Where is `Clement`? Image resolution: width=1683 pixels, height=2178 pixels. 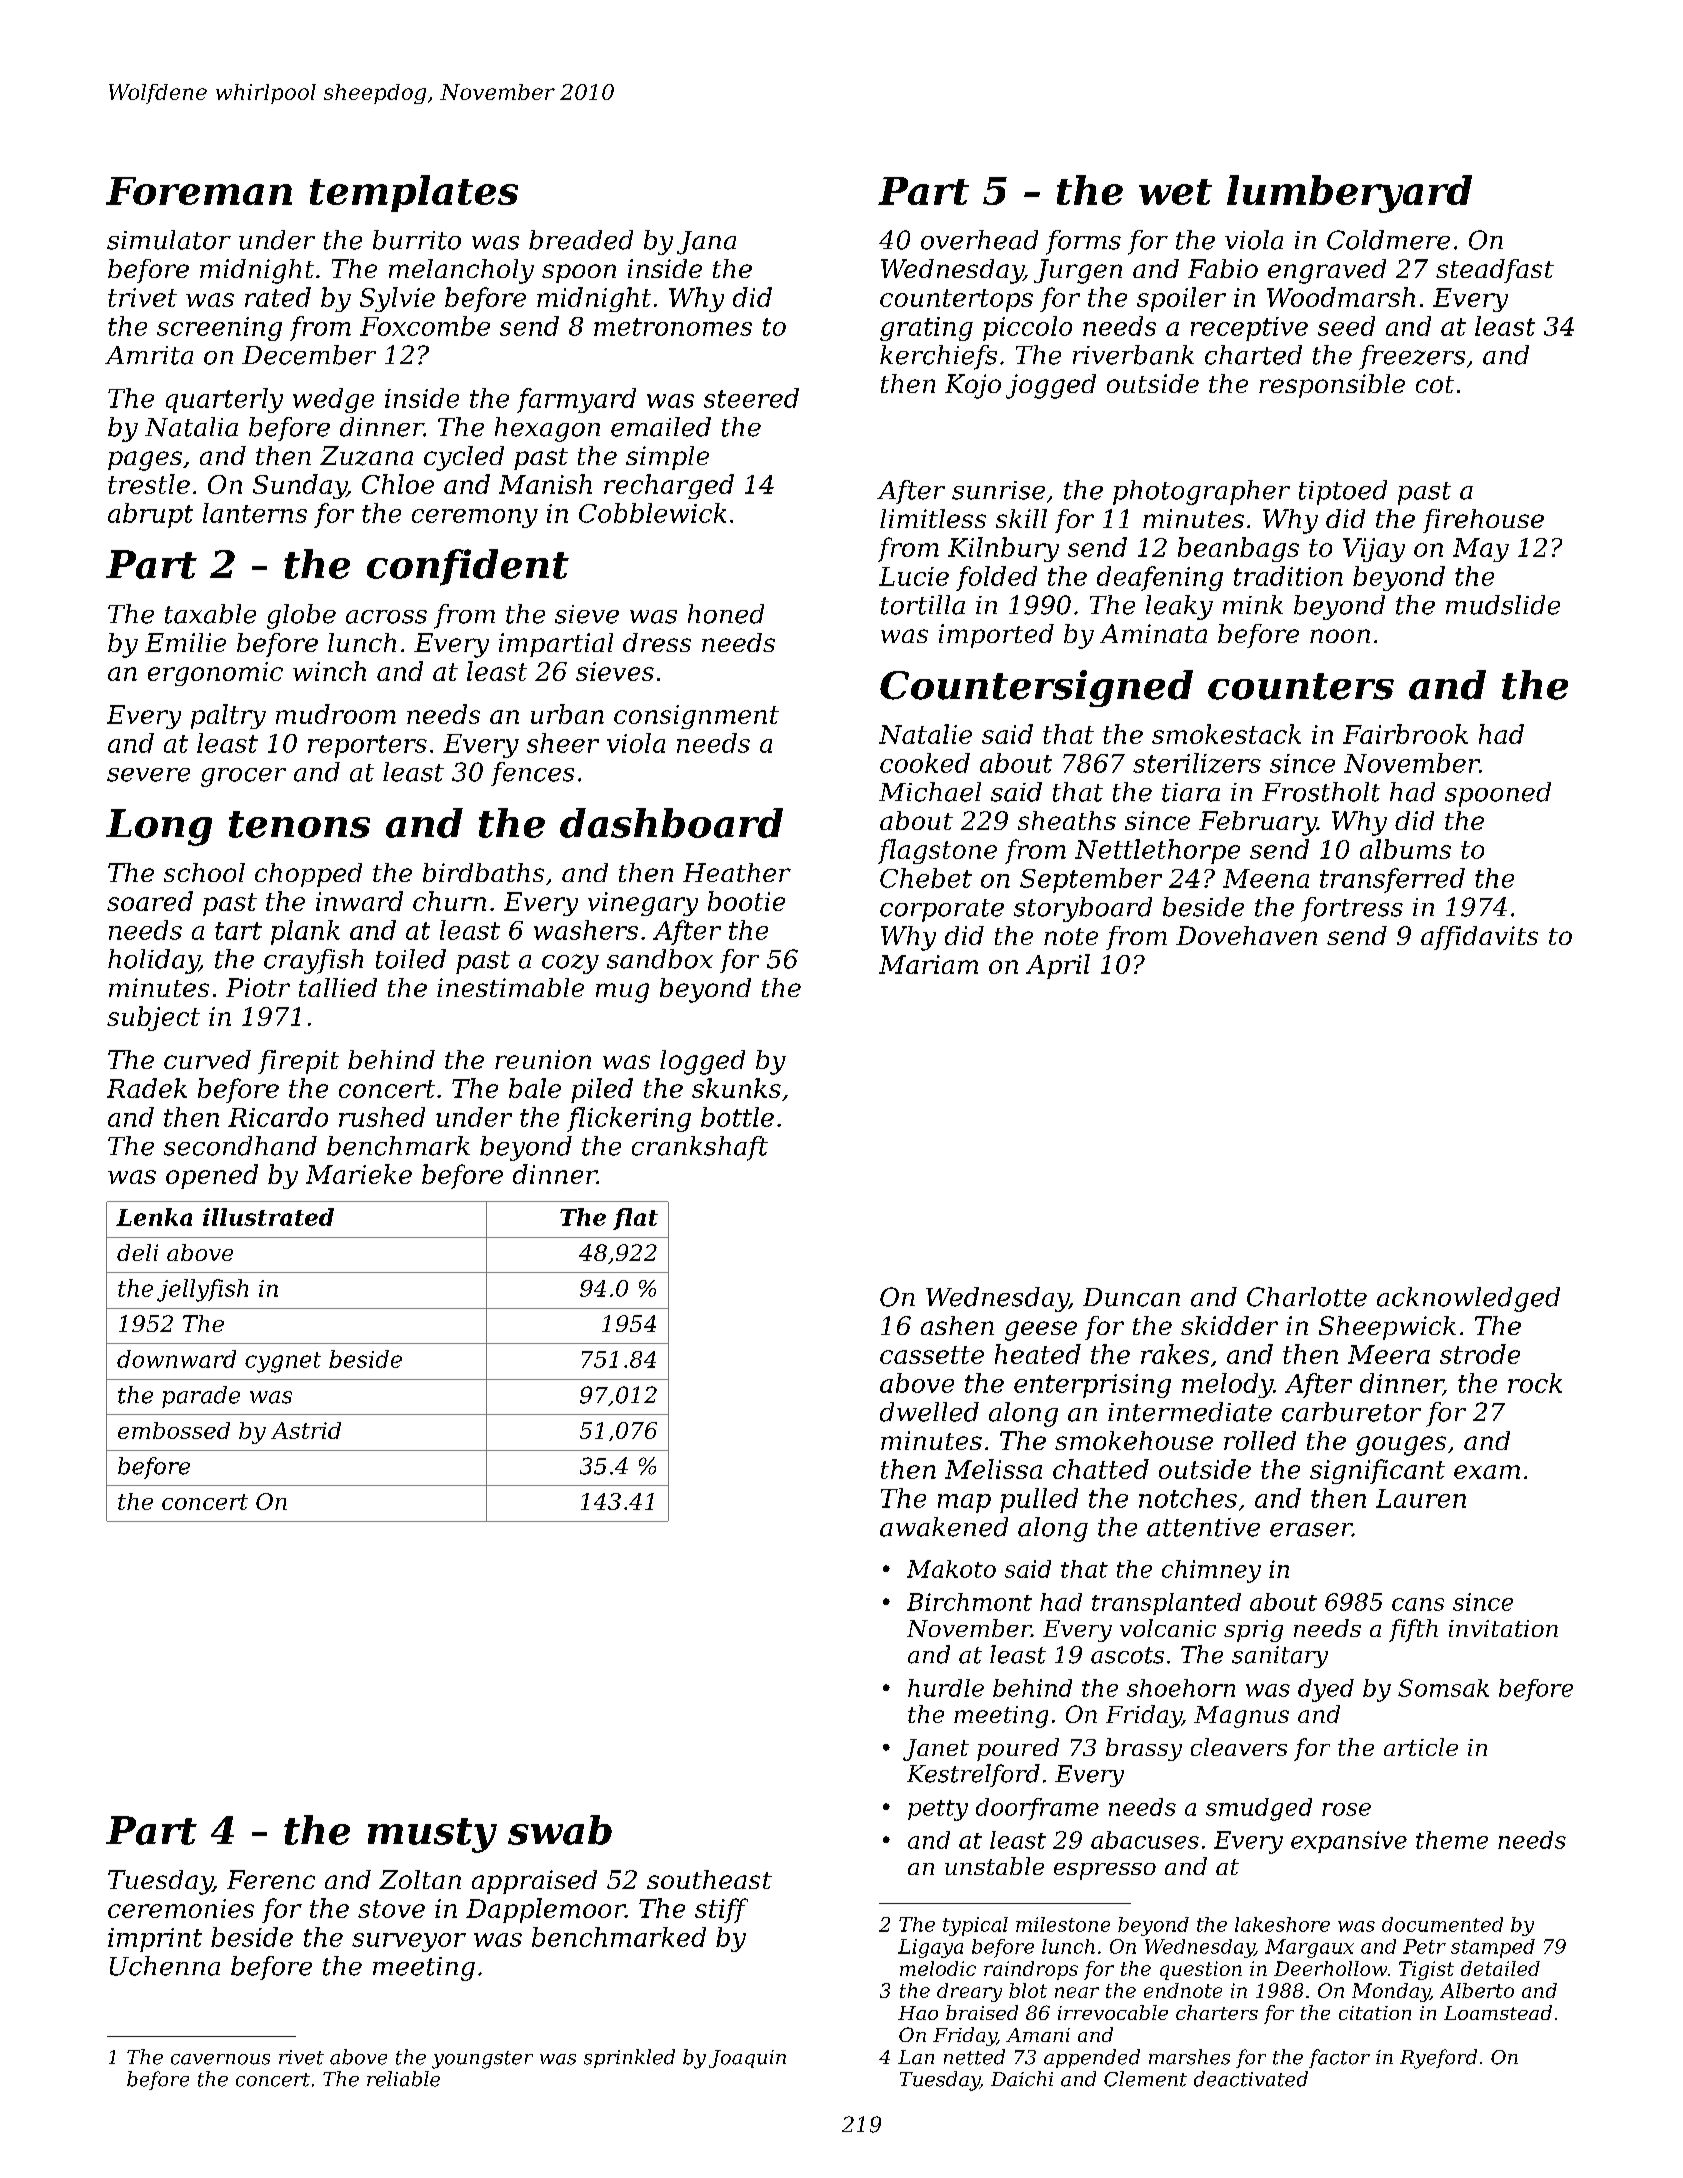 Clement is located at coordinates (1145, 2079).
